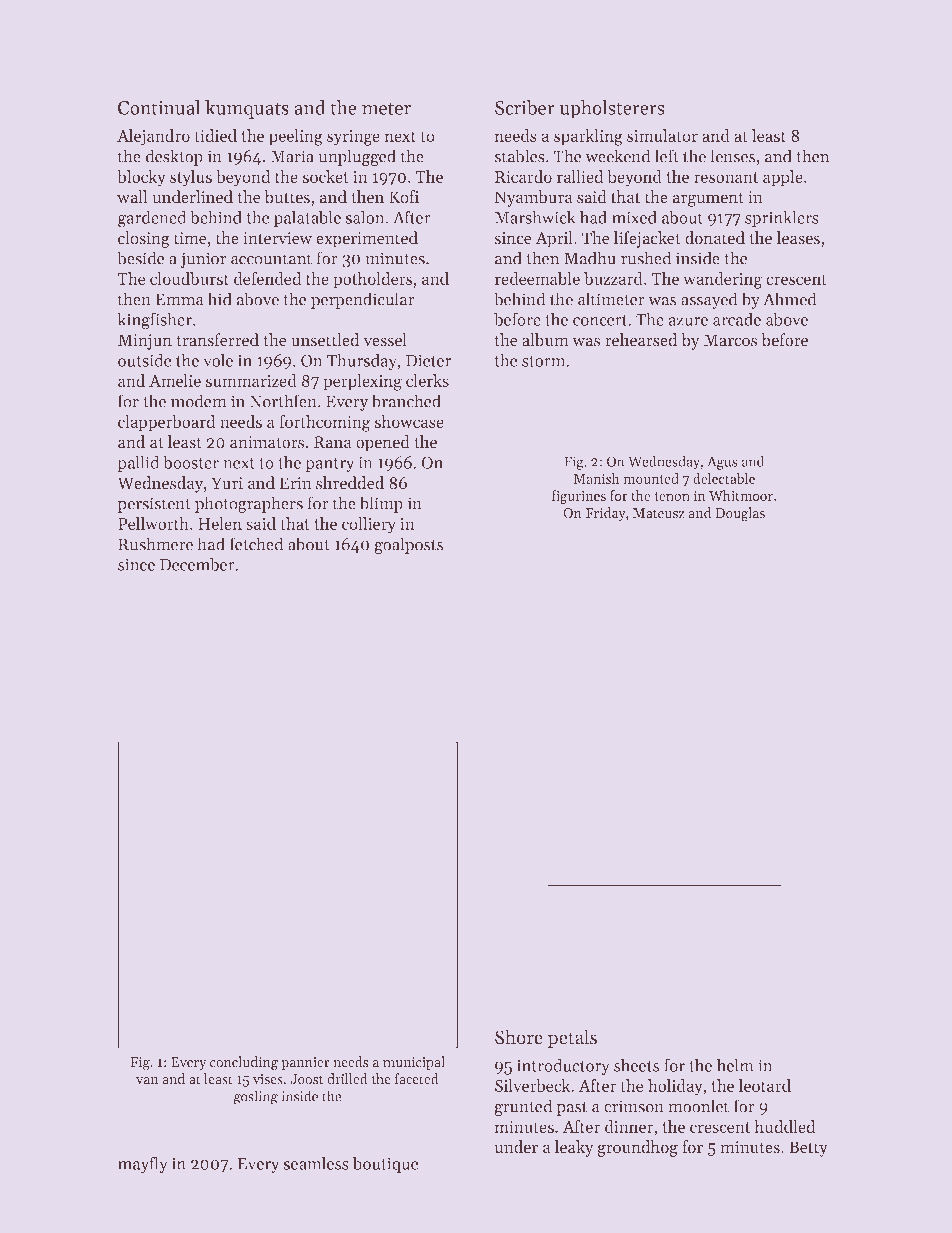  Describe the element at coordinates (574, 1148) in the image. I see `leaky` at that location.
